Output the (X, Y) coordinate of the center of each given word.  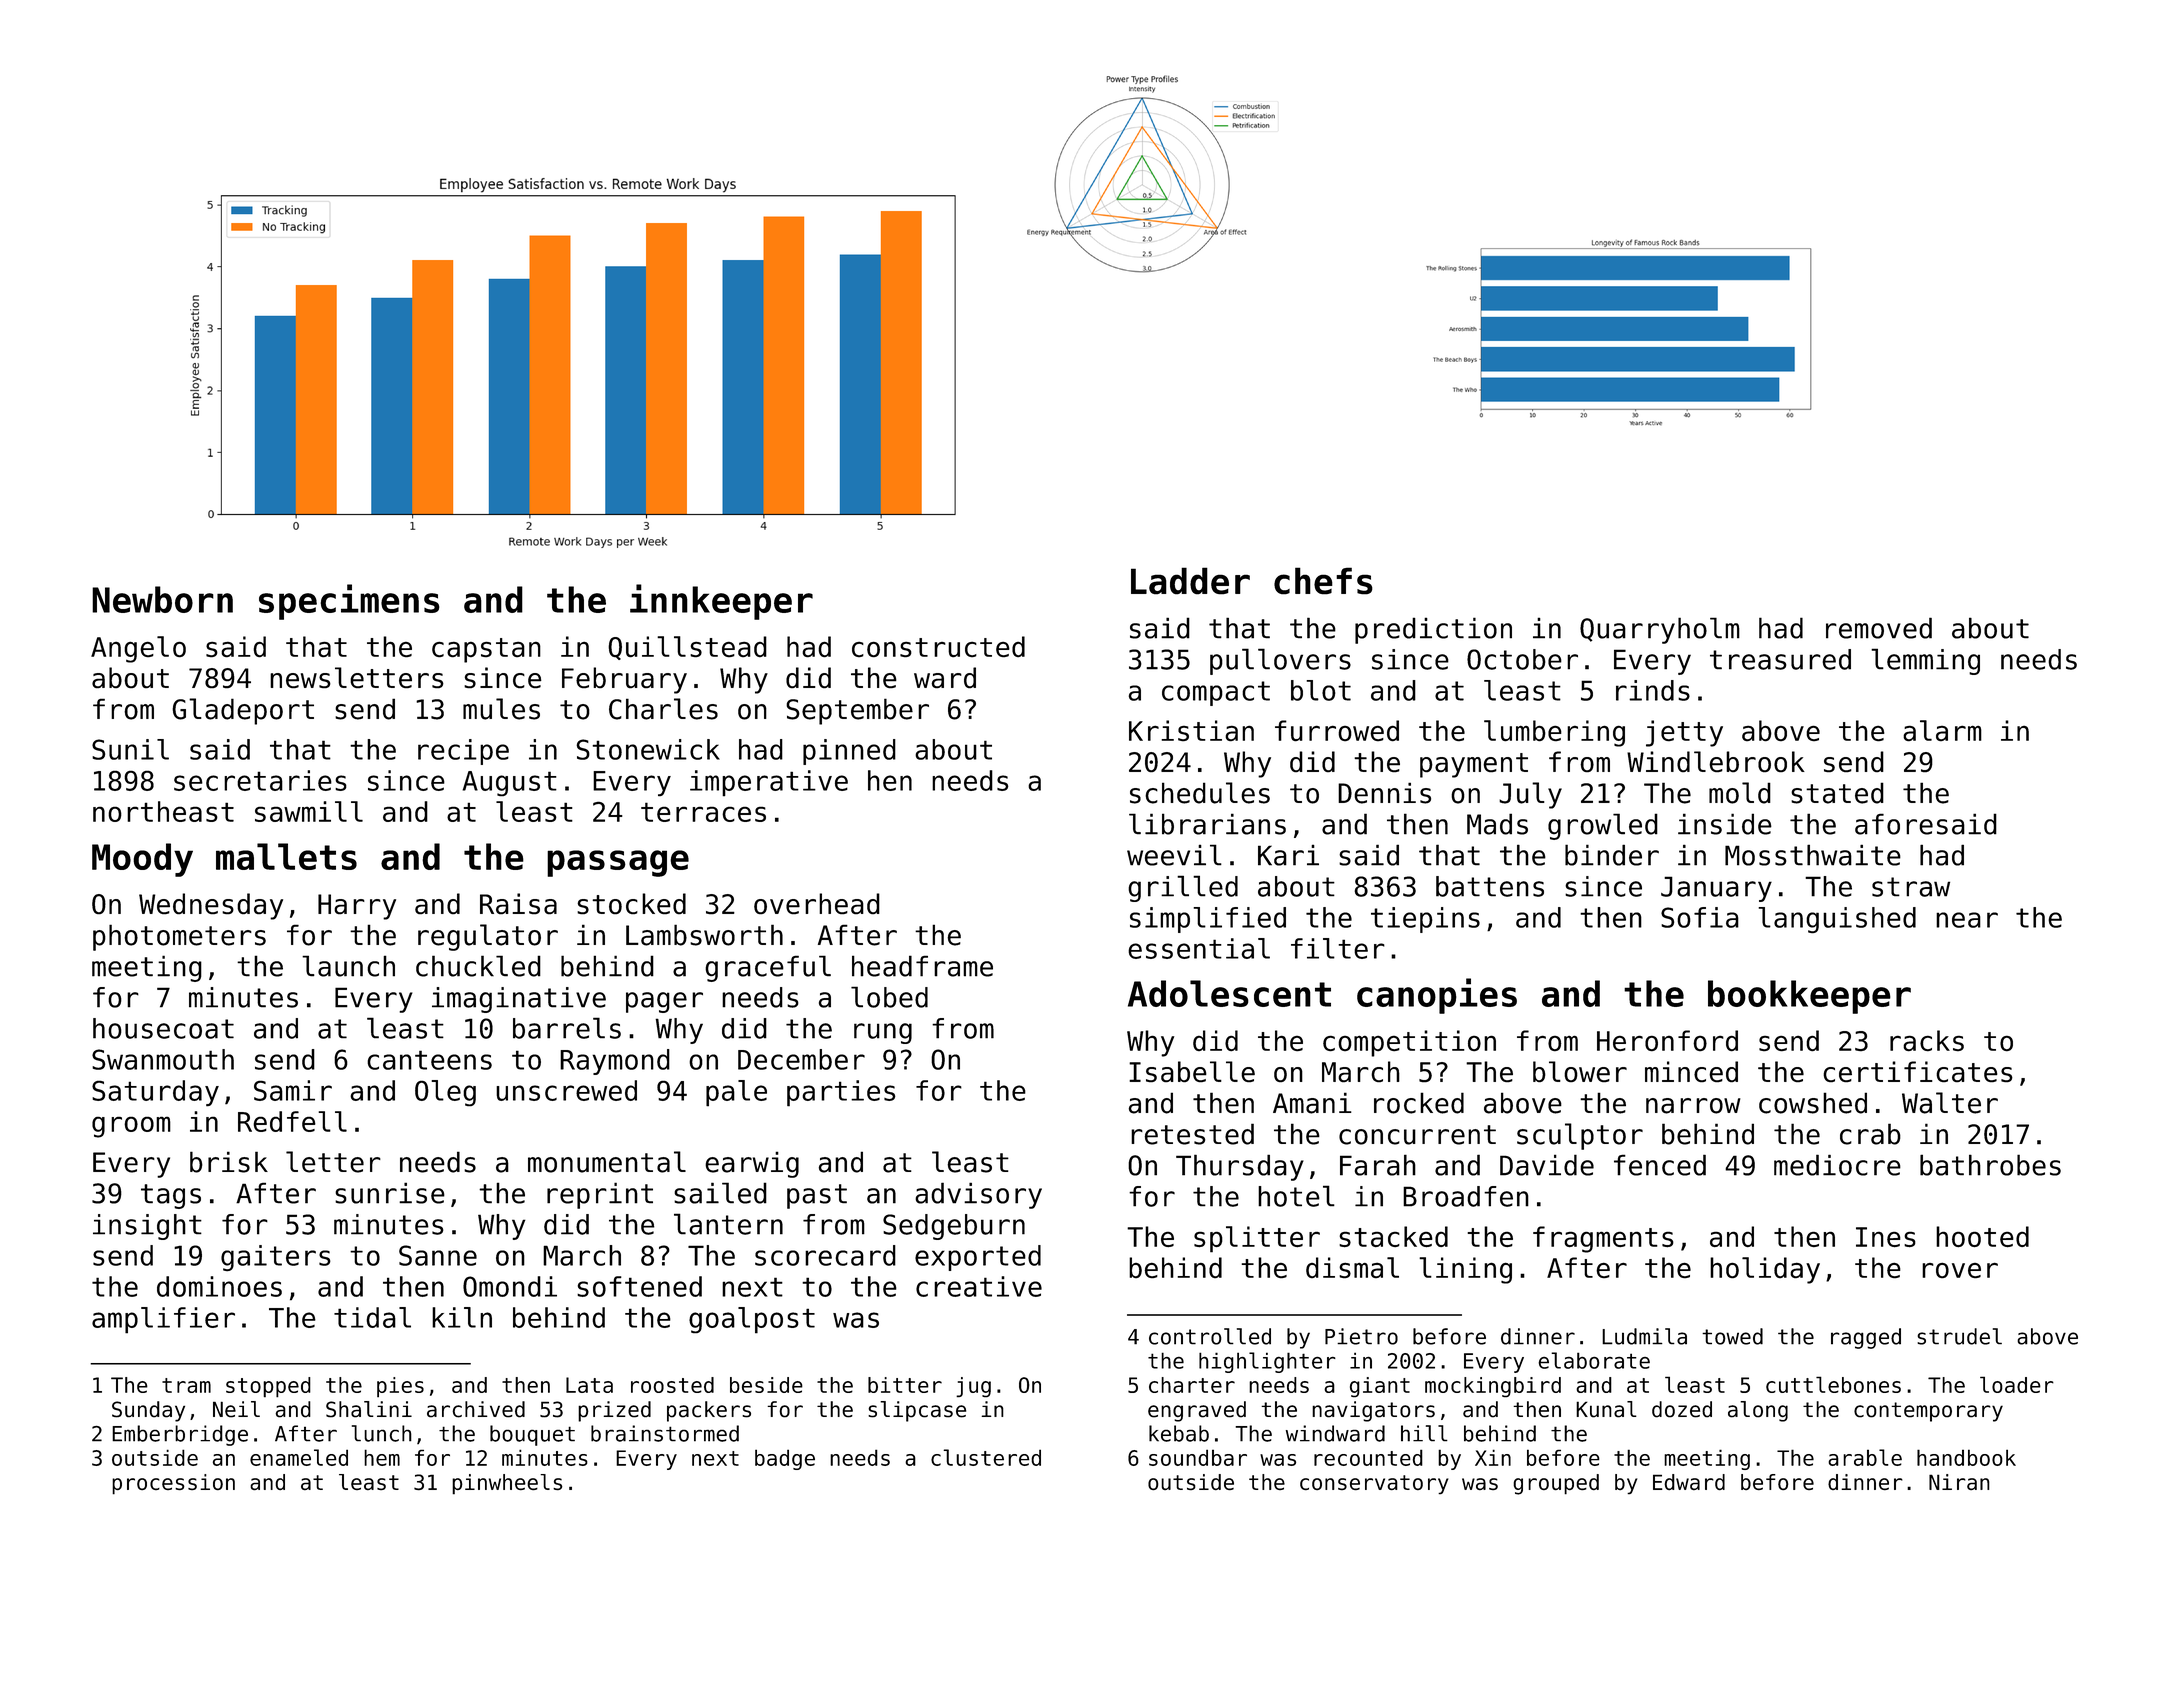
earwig (752, 1164)
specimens (349, 602)
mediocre (1837, 1165)
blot (1321, 690)
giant (1380, 1387)
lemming (1925, 661)
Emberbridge (180, 1435)
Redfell (292, 1121)
